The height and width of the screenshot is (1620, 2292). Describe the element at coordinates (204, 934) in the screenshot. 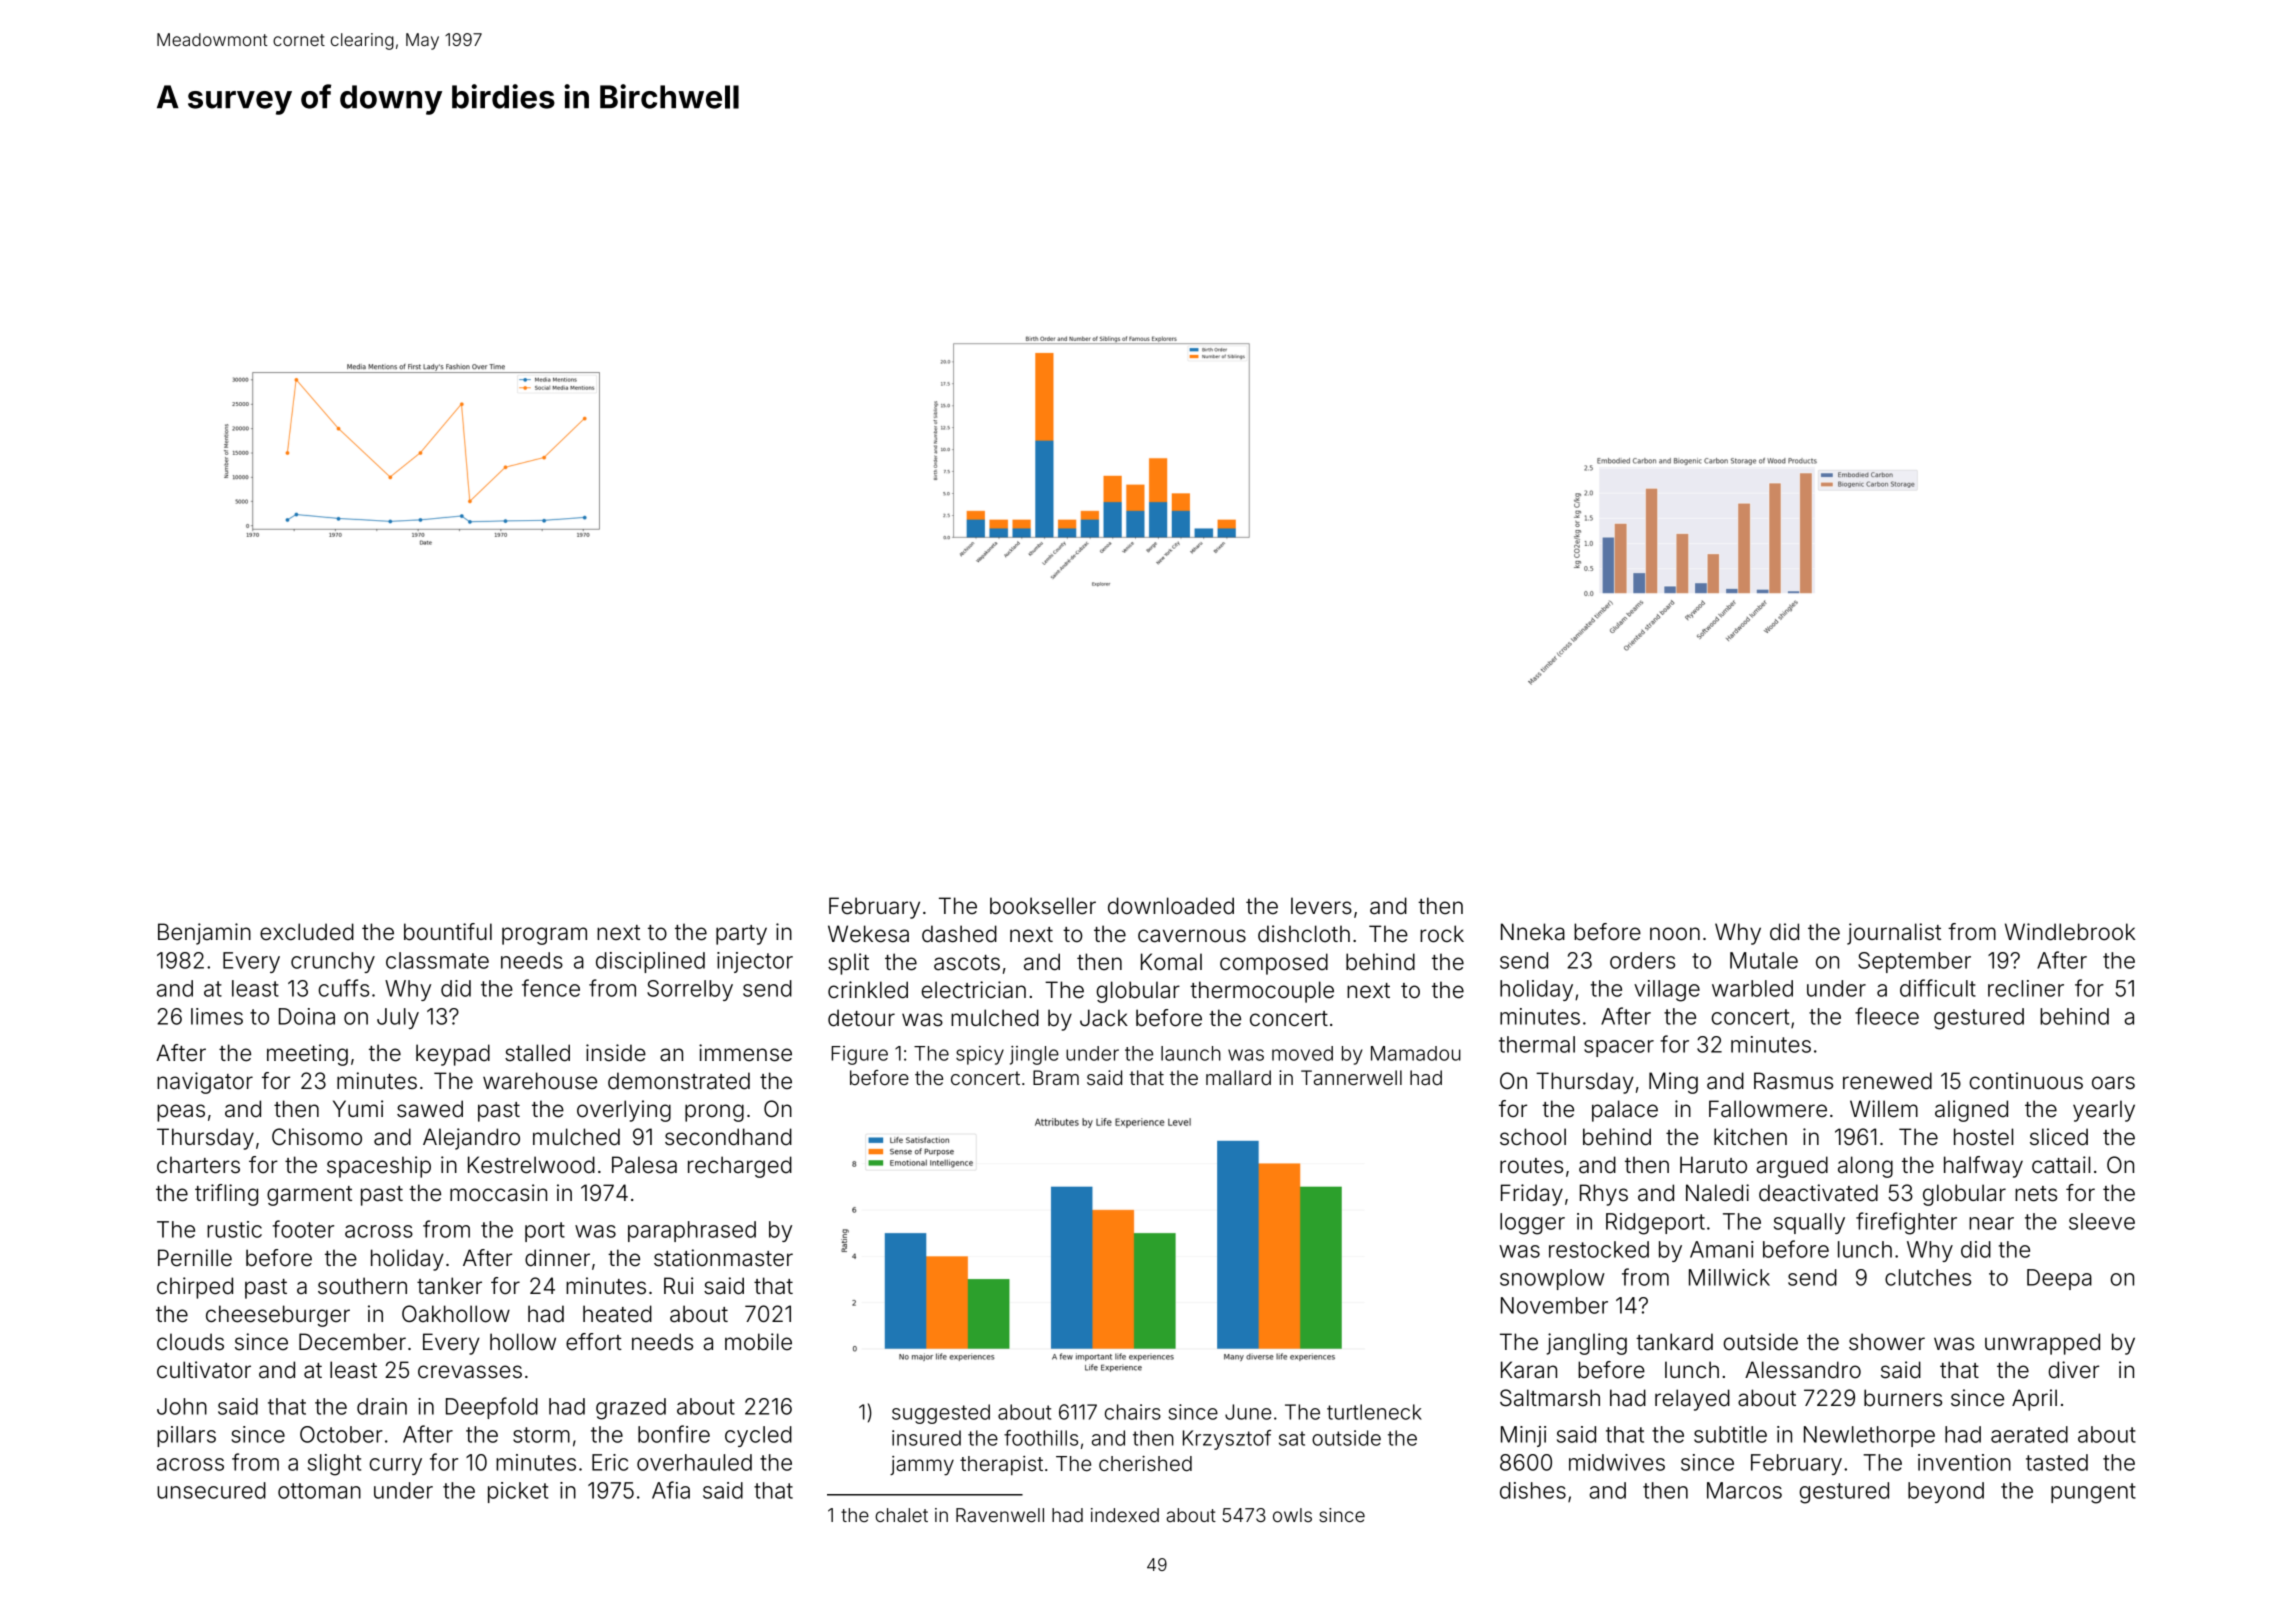

I see `Benjamin` at that location.
